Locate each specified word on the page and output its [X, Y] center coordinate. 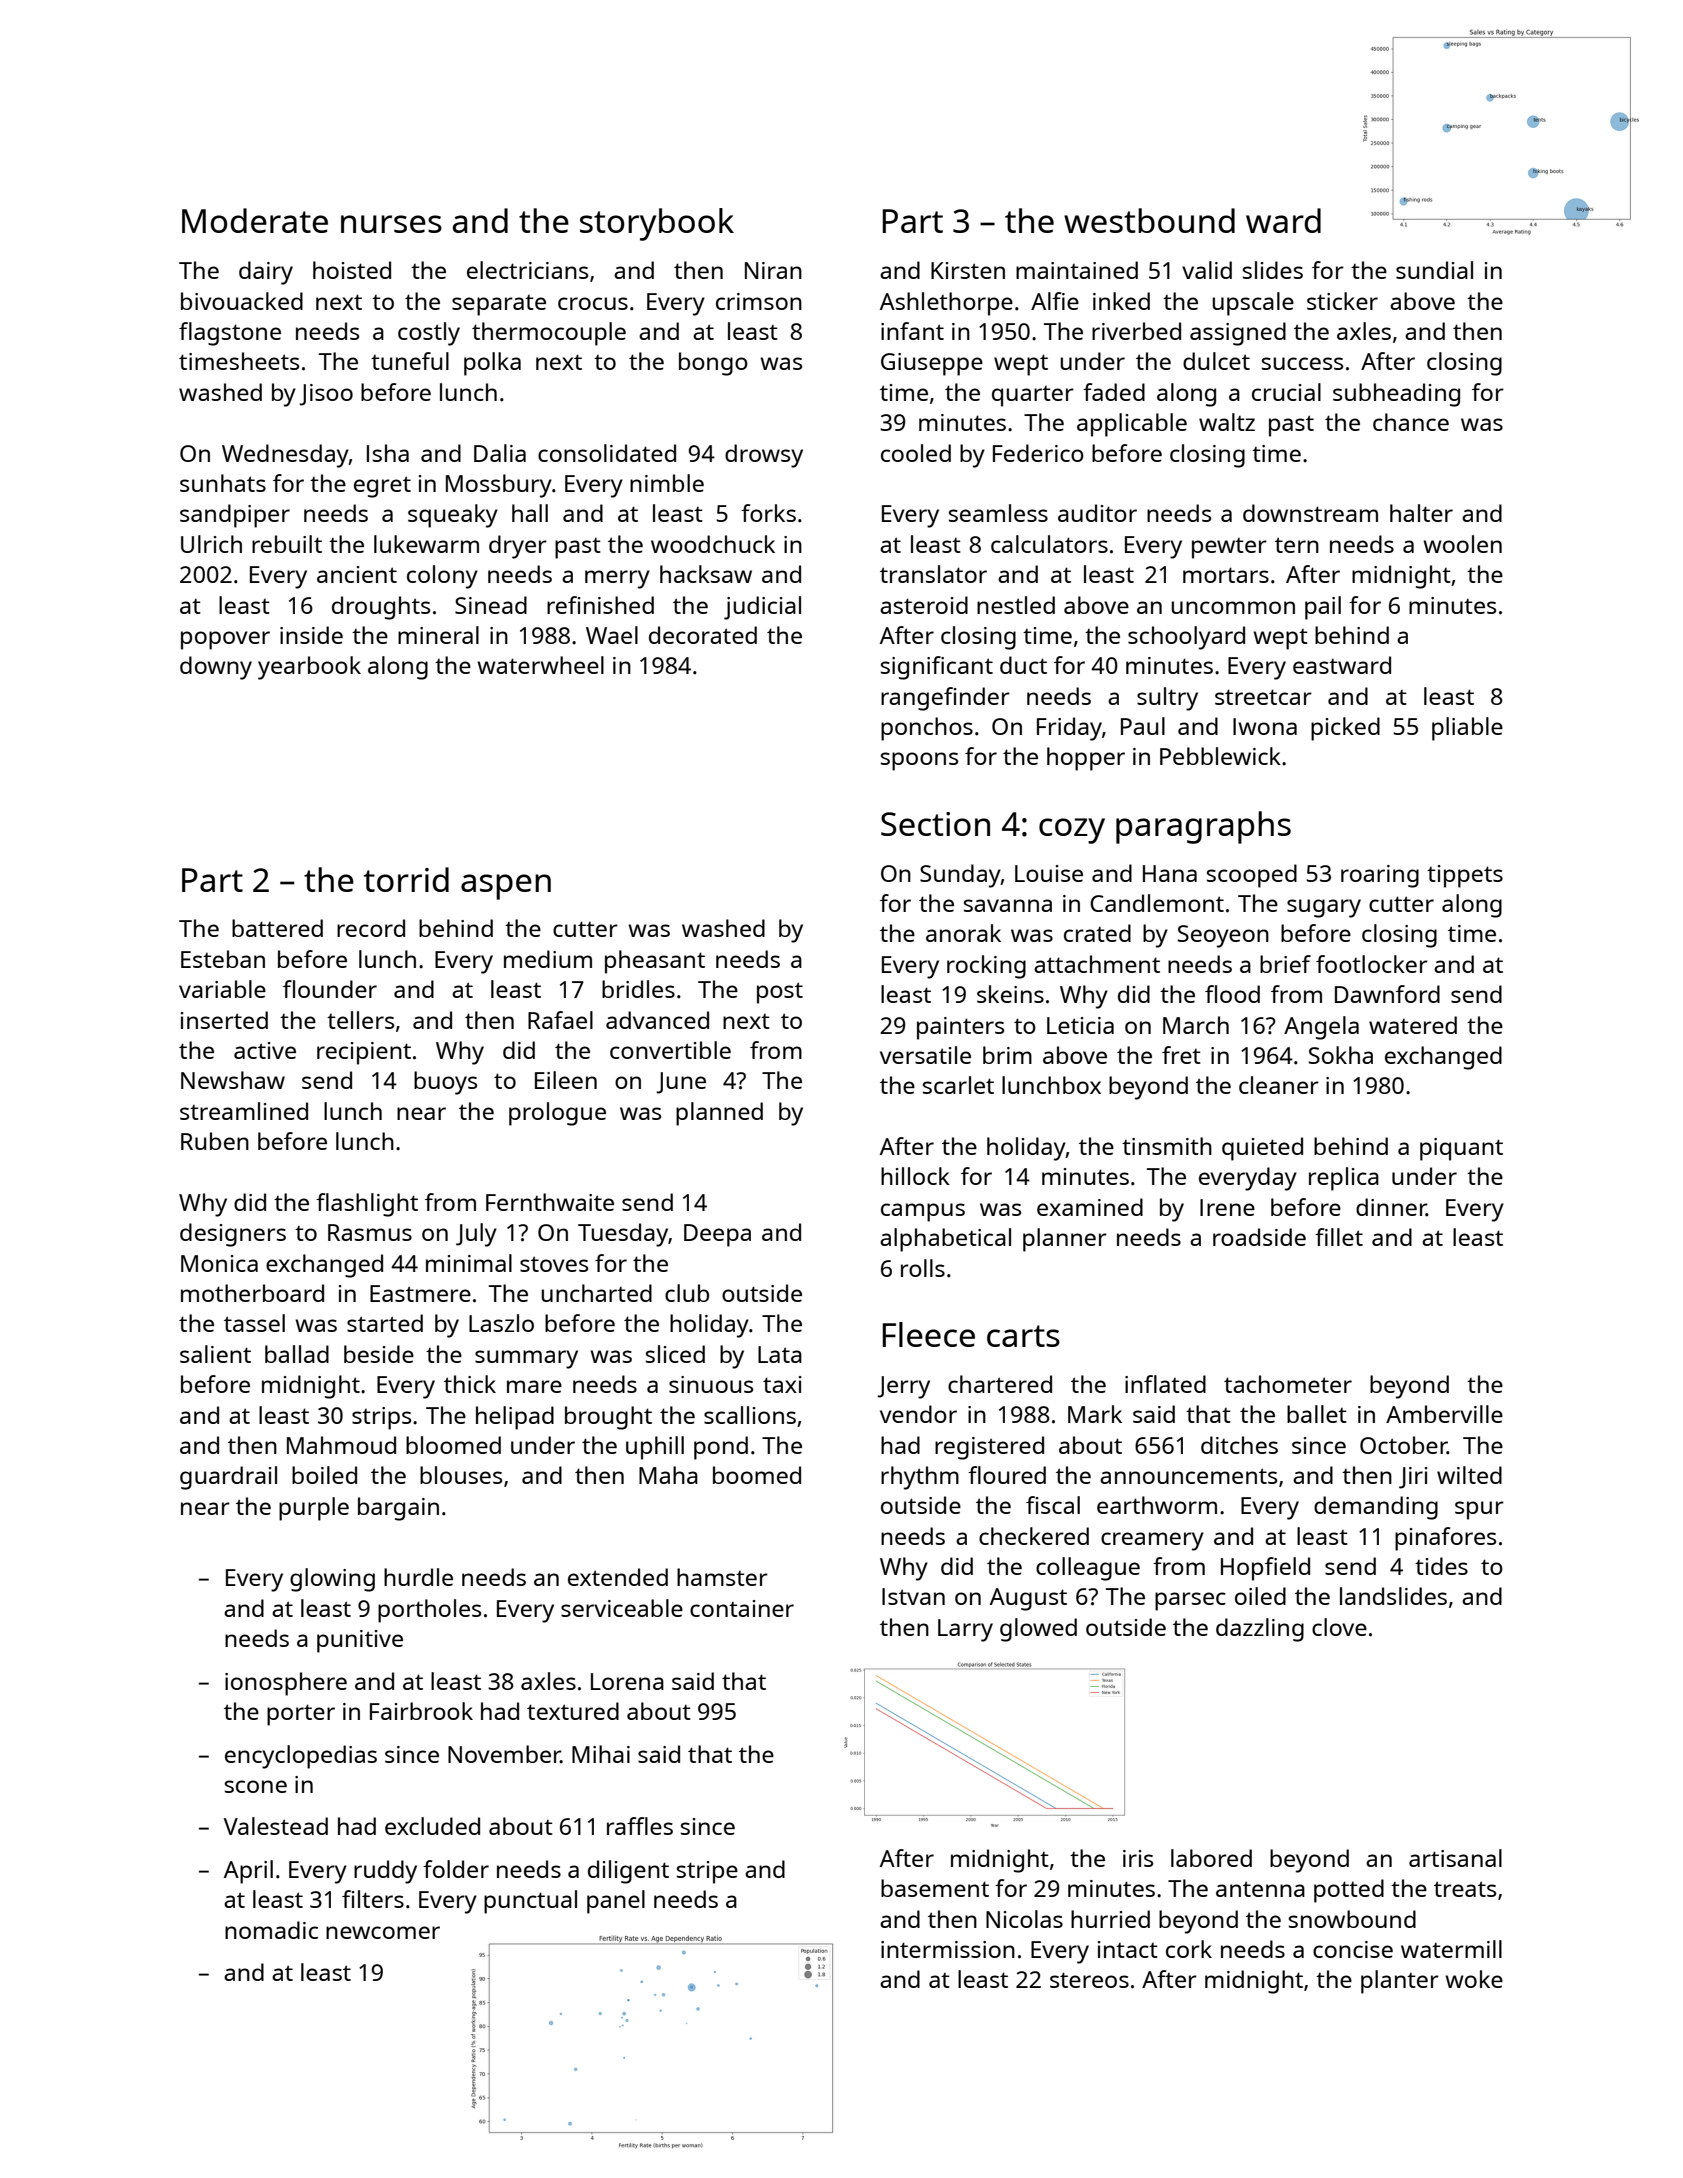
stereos [1089, 1980]
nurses [391, 224]
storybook [657, 224]
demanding [1376, 1508]
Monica [219, 1263]
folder [456, 1869]
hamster [722, 1577]
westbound [1149, 220]
